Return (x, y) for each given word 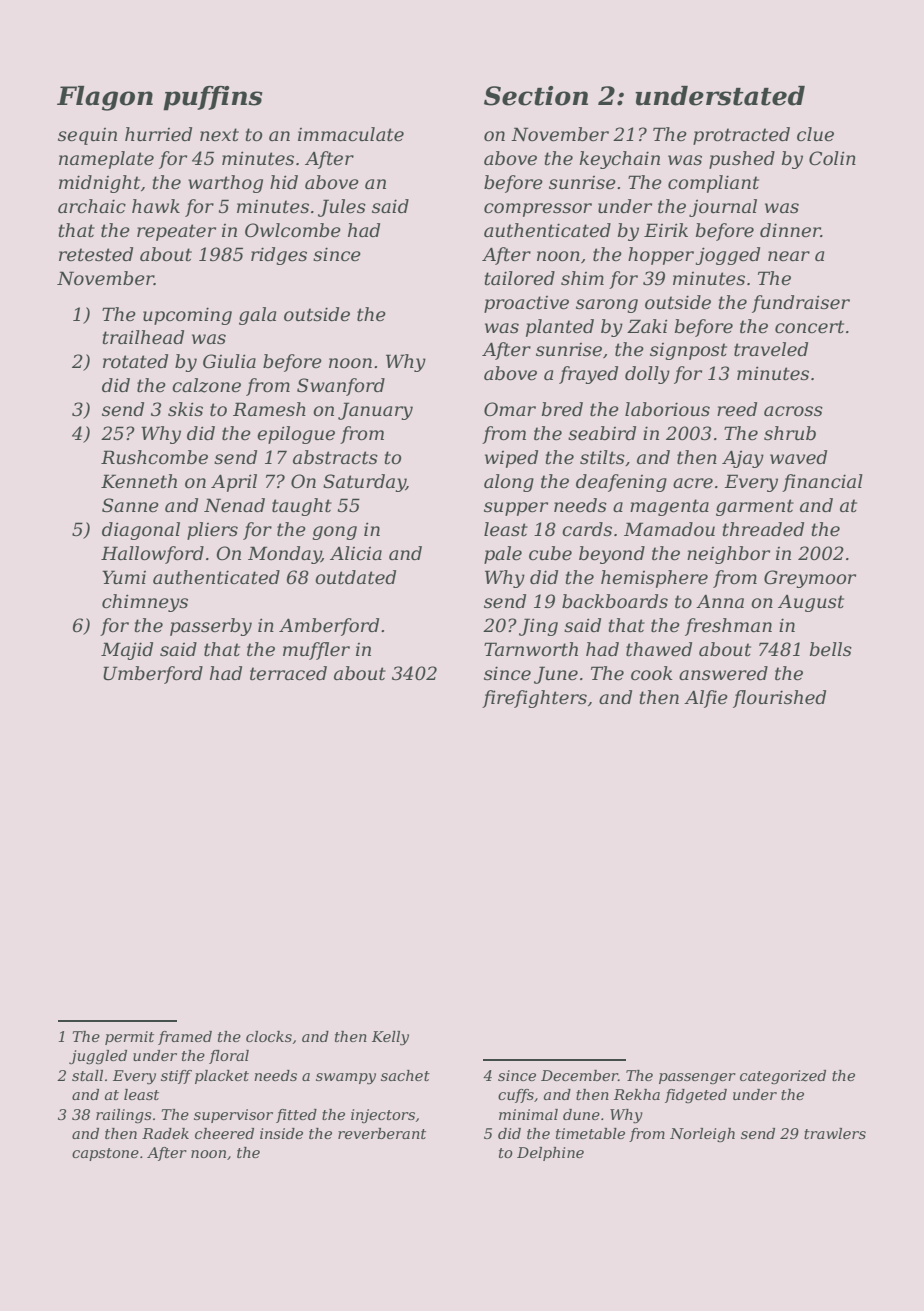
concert (809, 327)
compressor (538, 210)
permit (129, 1038)
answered (723, 673)
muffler (316, 651)
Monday (284, 555)
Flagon (105, 98)
